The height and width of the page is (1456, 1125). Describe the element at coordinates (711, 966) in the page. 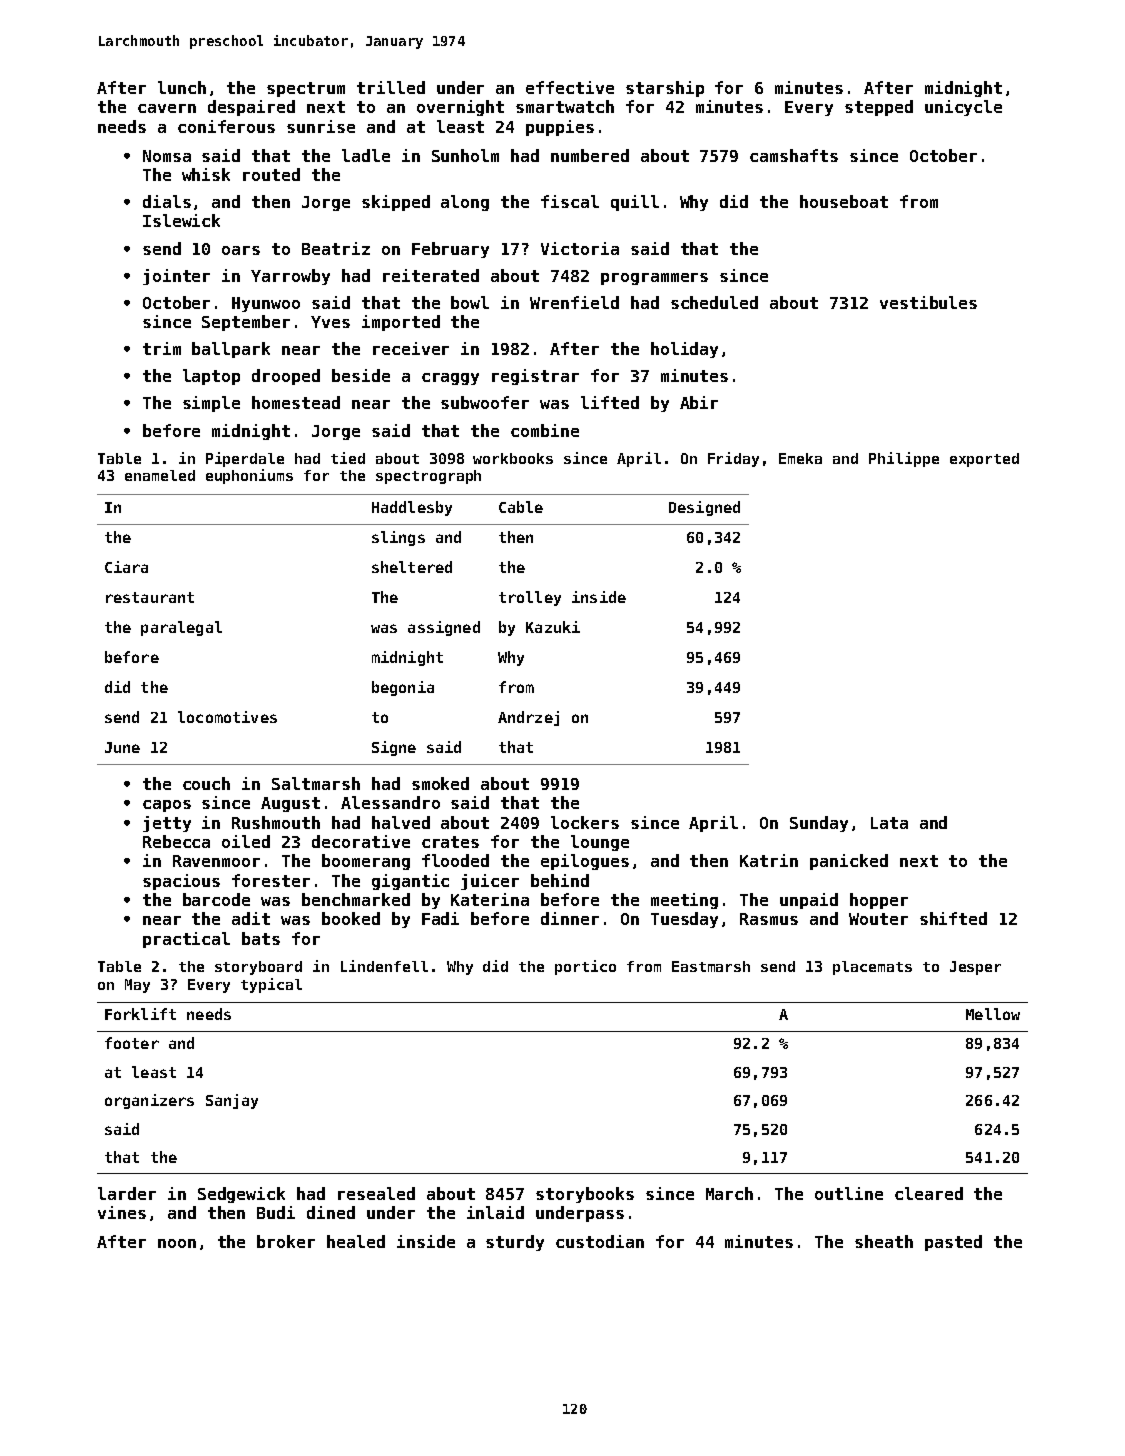

I see `Eastmarsh` at that location.
